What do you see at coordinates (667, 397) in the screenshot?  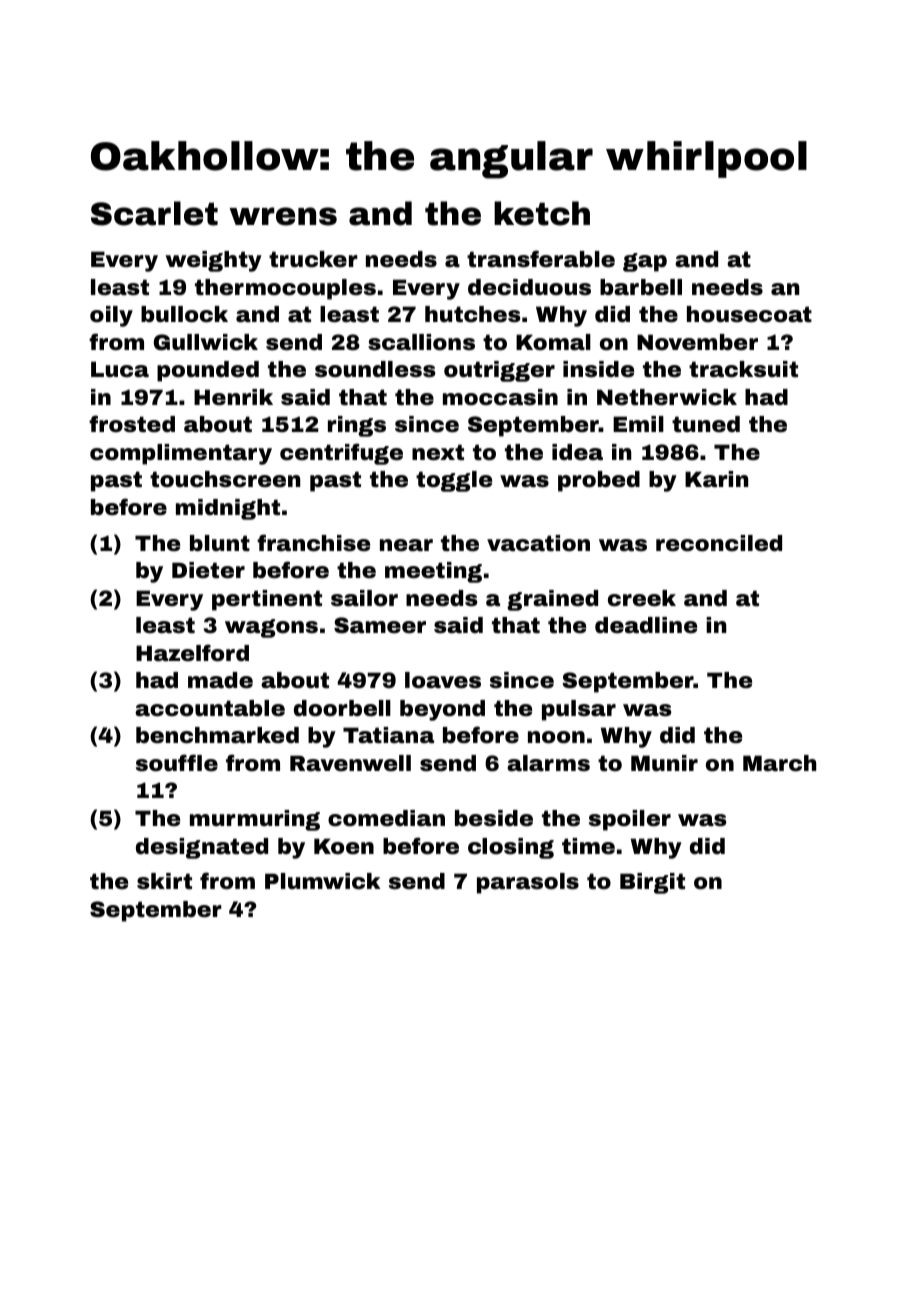 I see `Netherwick` at bounding box center [667, 397].
